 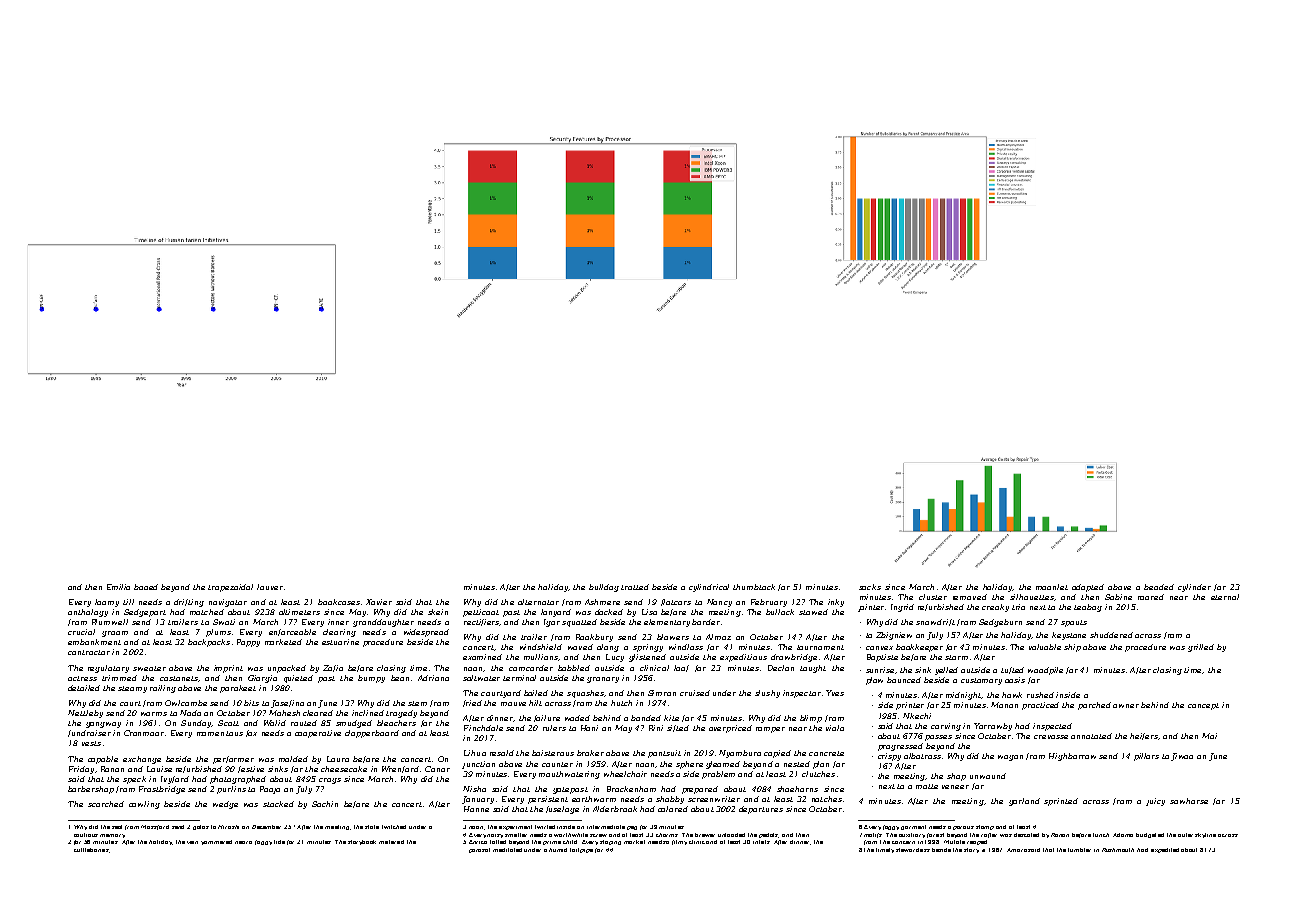 What do you see at coordinates (145, 613) in the screenshot?
I see `Sedgeport` at bounding box center [145, 613].
